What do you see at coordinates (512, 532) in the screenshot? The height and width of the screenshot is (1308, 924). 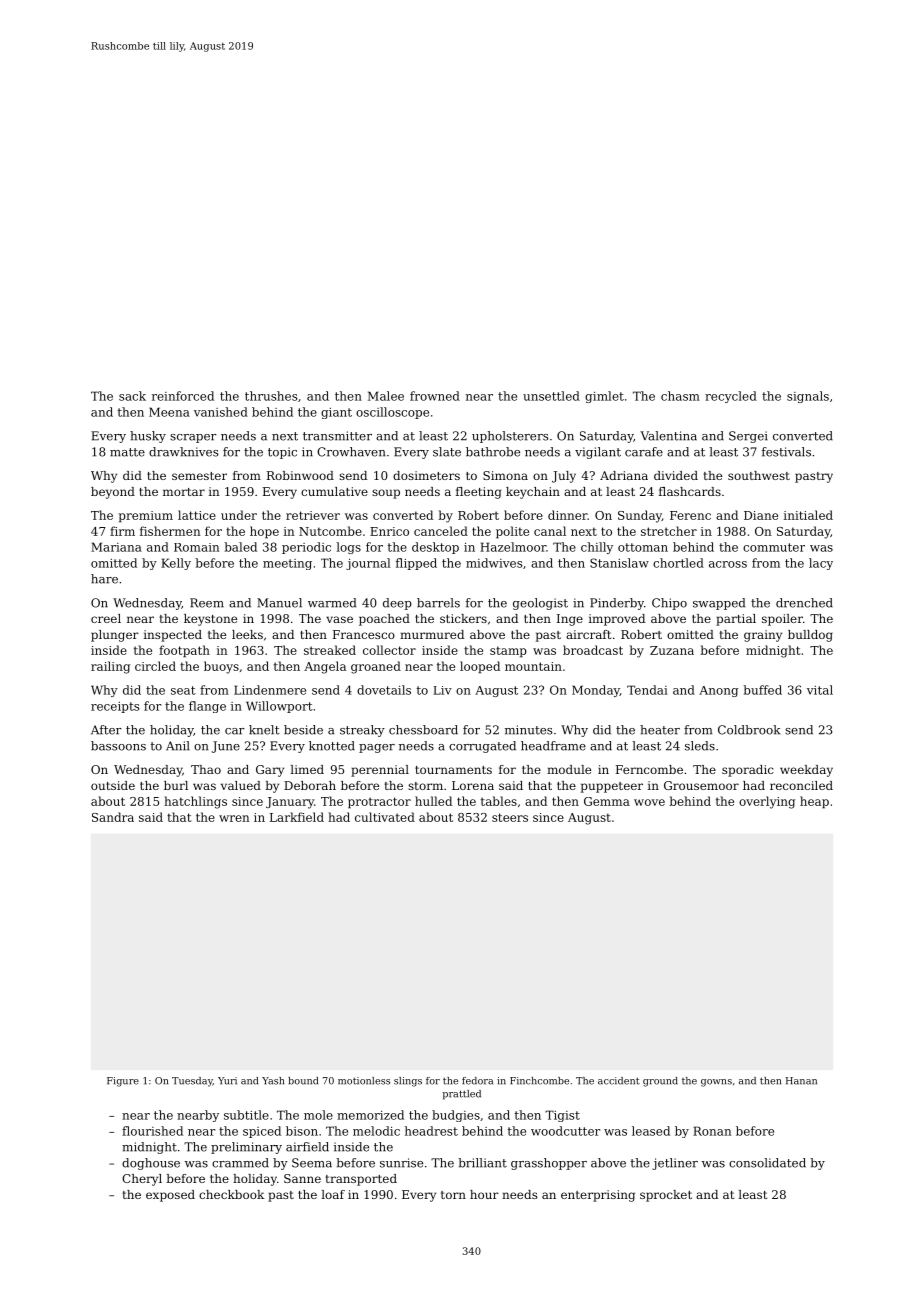 I see `polite` at bounding box center [512, 532].
